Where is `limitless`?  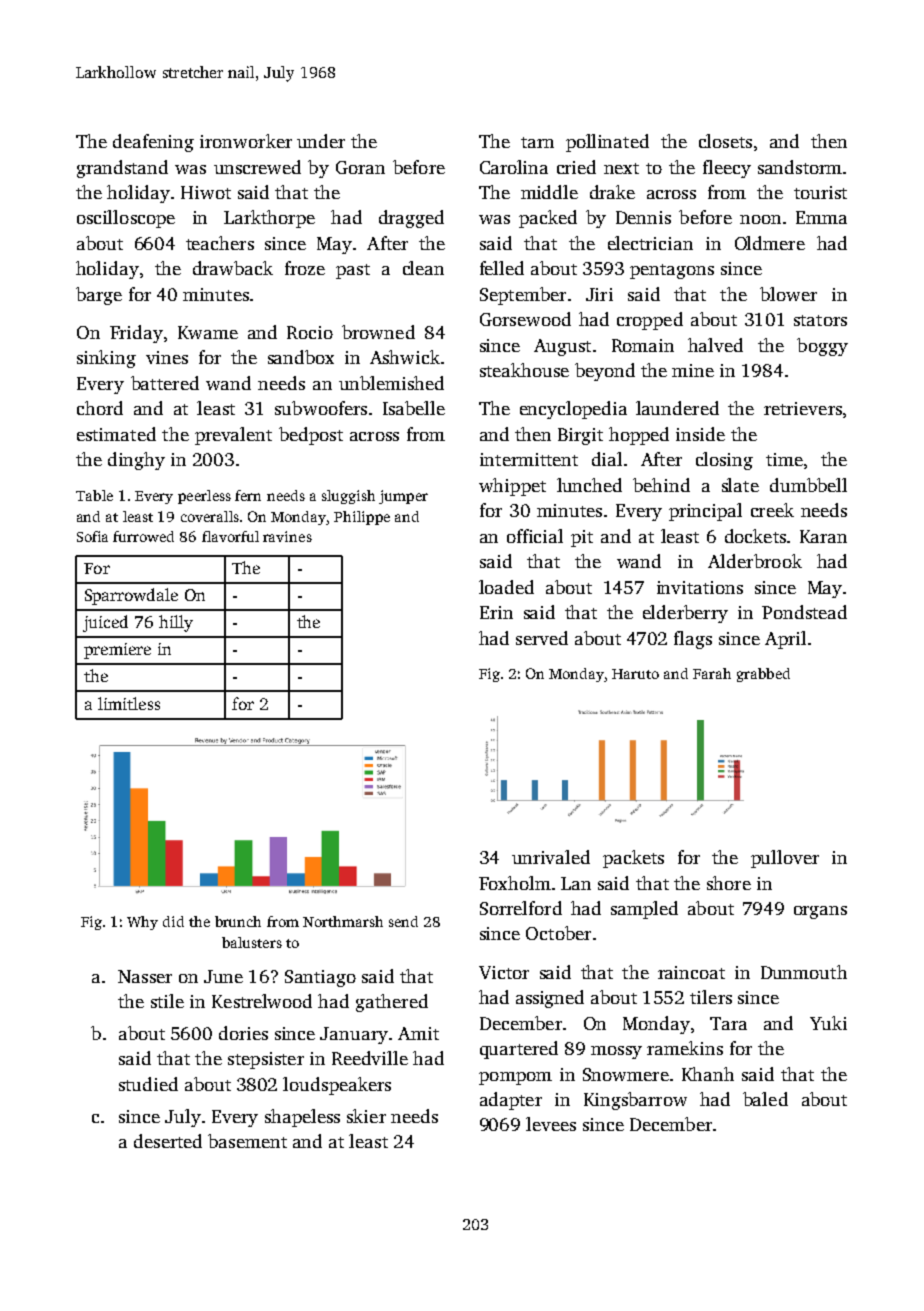
limitless is located at coordinates (129, 703).
